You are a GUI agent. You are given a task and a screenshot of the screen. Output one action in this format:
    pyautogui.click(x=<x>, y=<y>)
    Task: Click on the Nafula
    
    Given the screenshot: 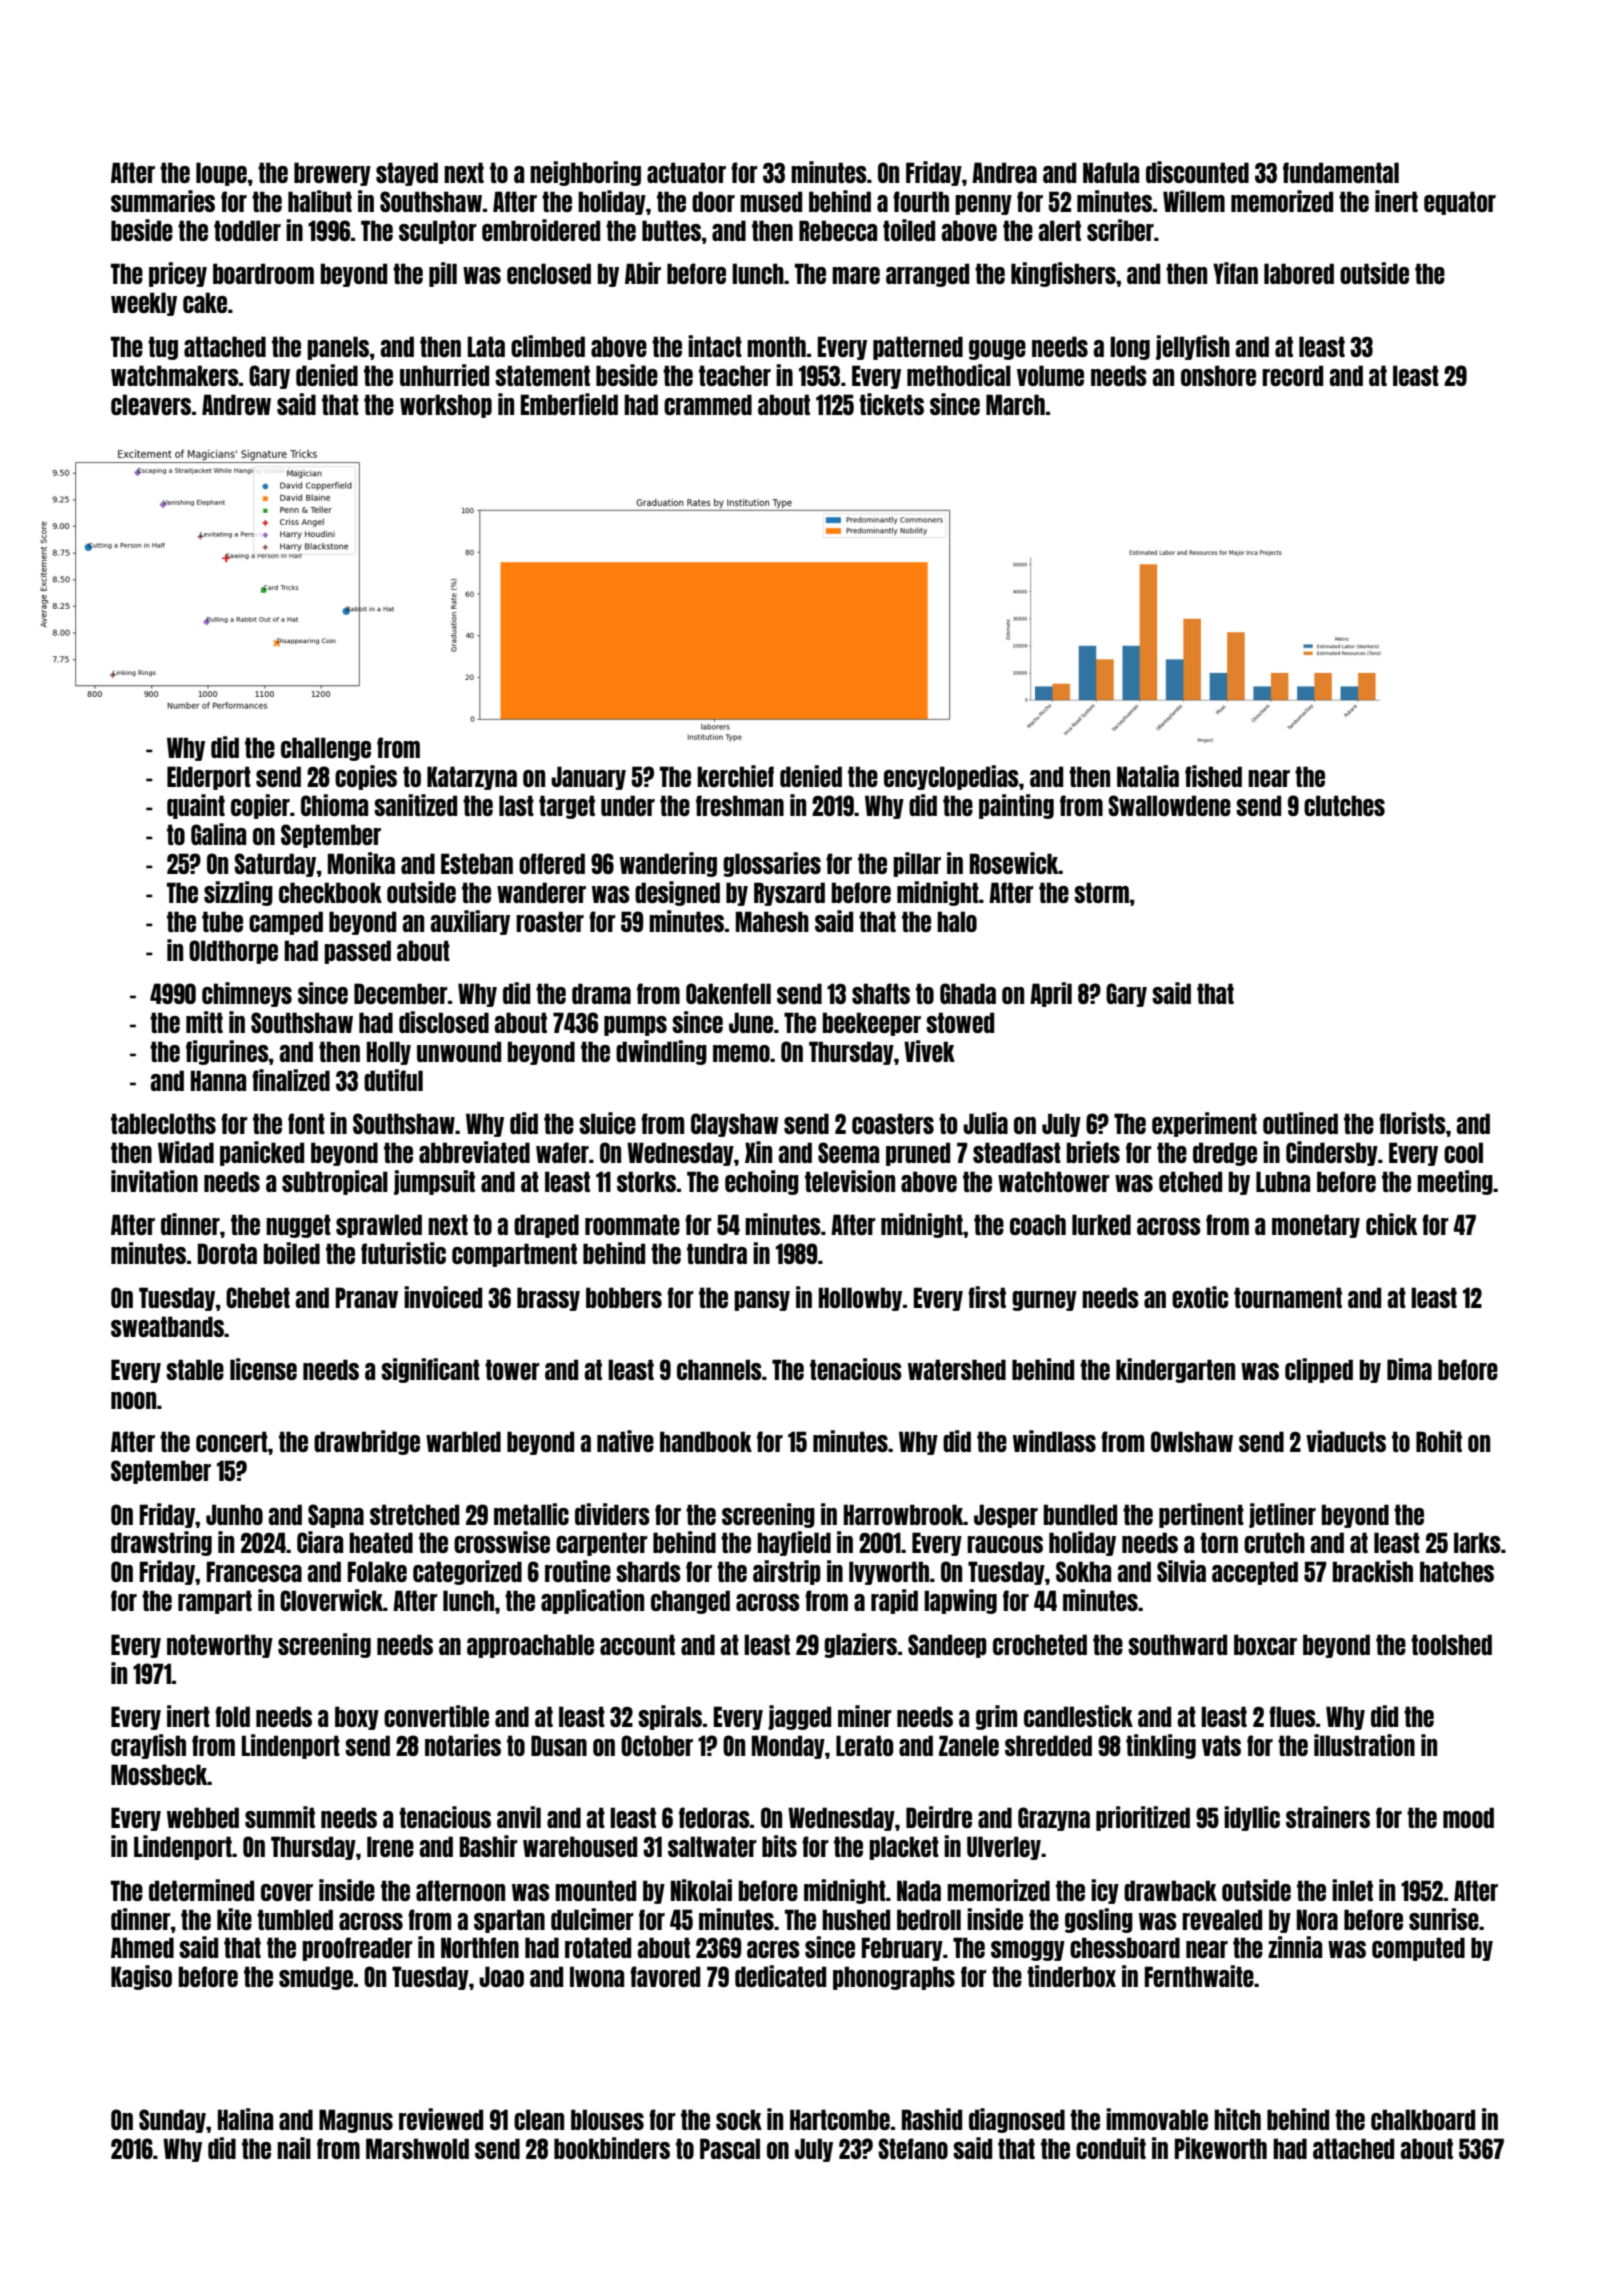 What is the action you would take?
    pyautogui.click(x=1111, y=172)
